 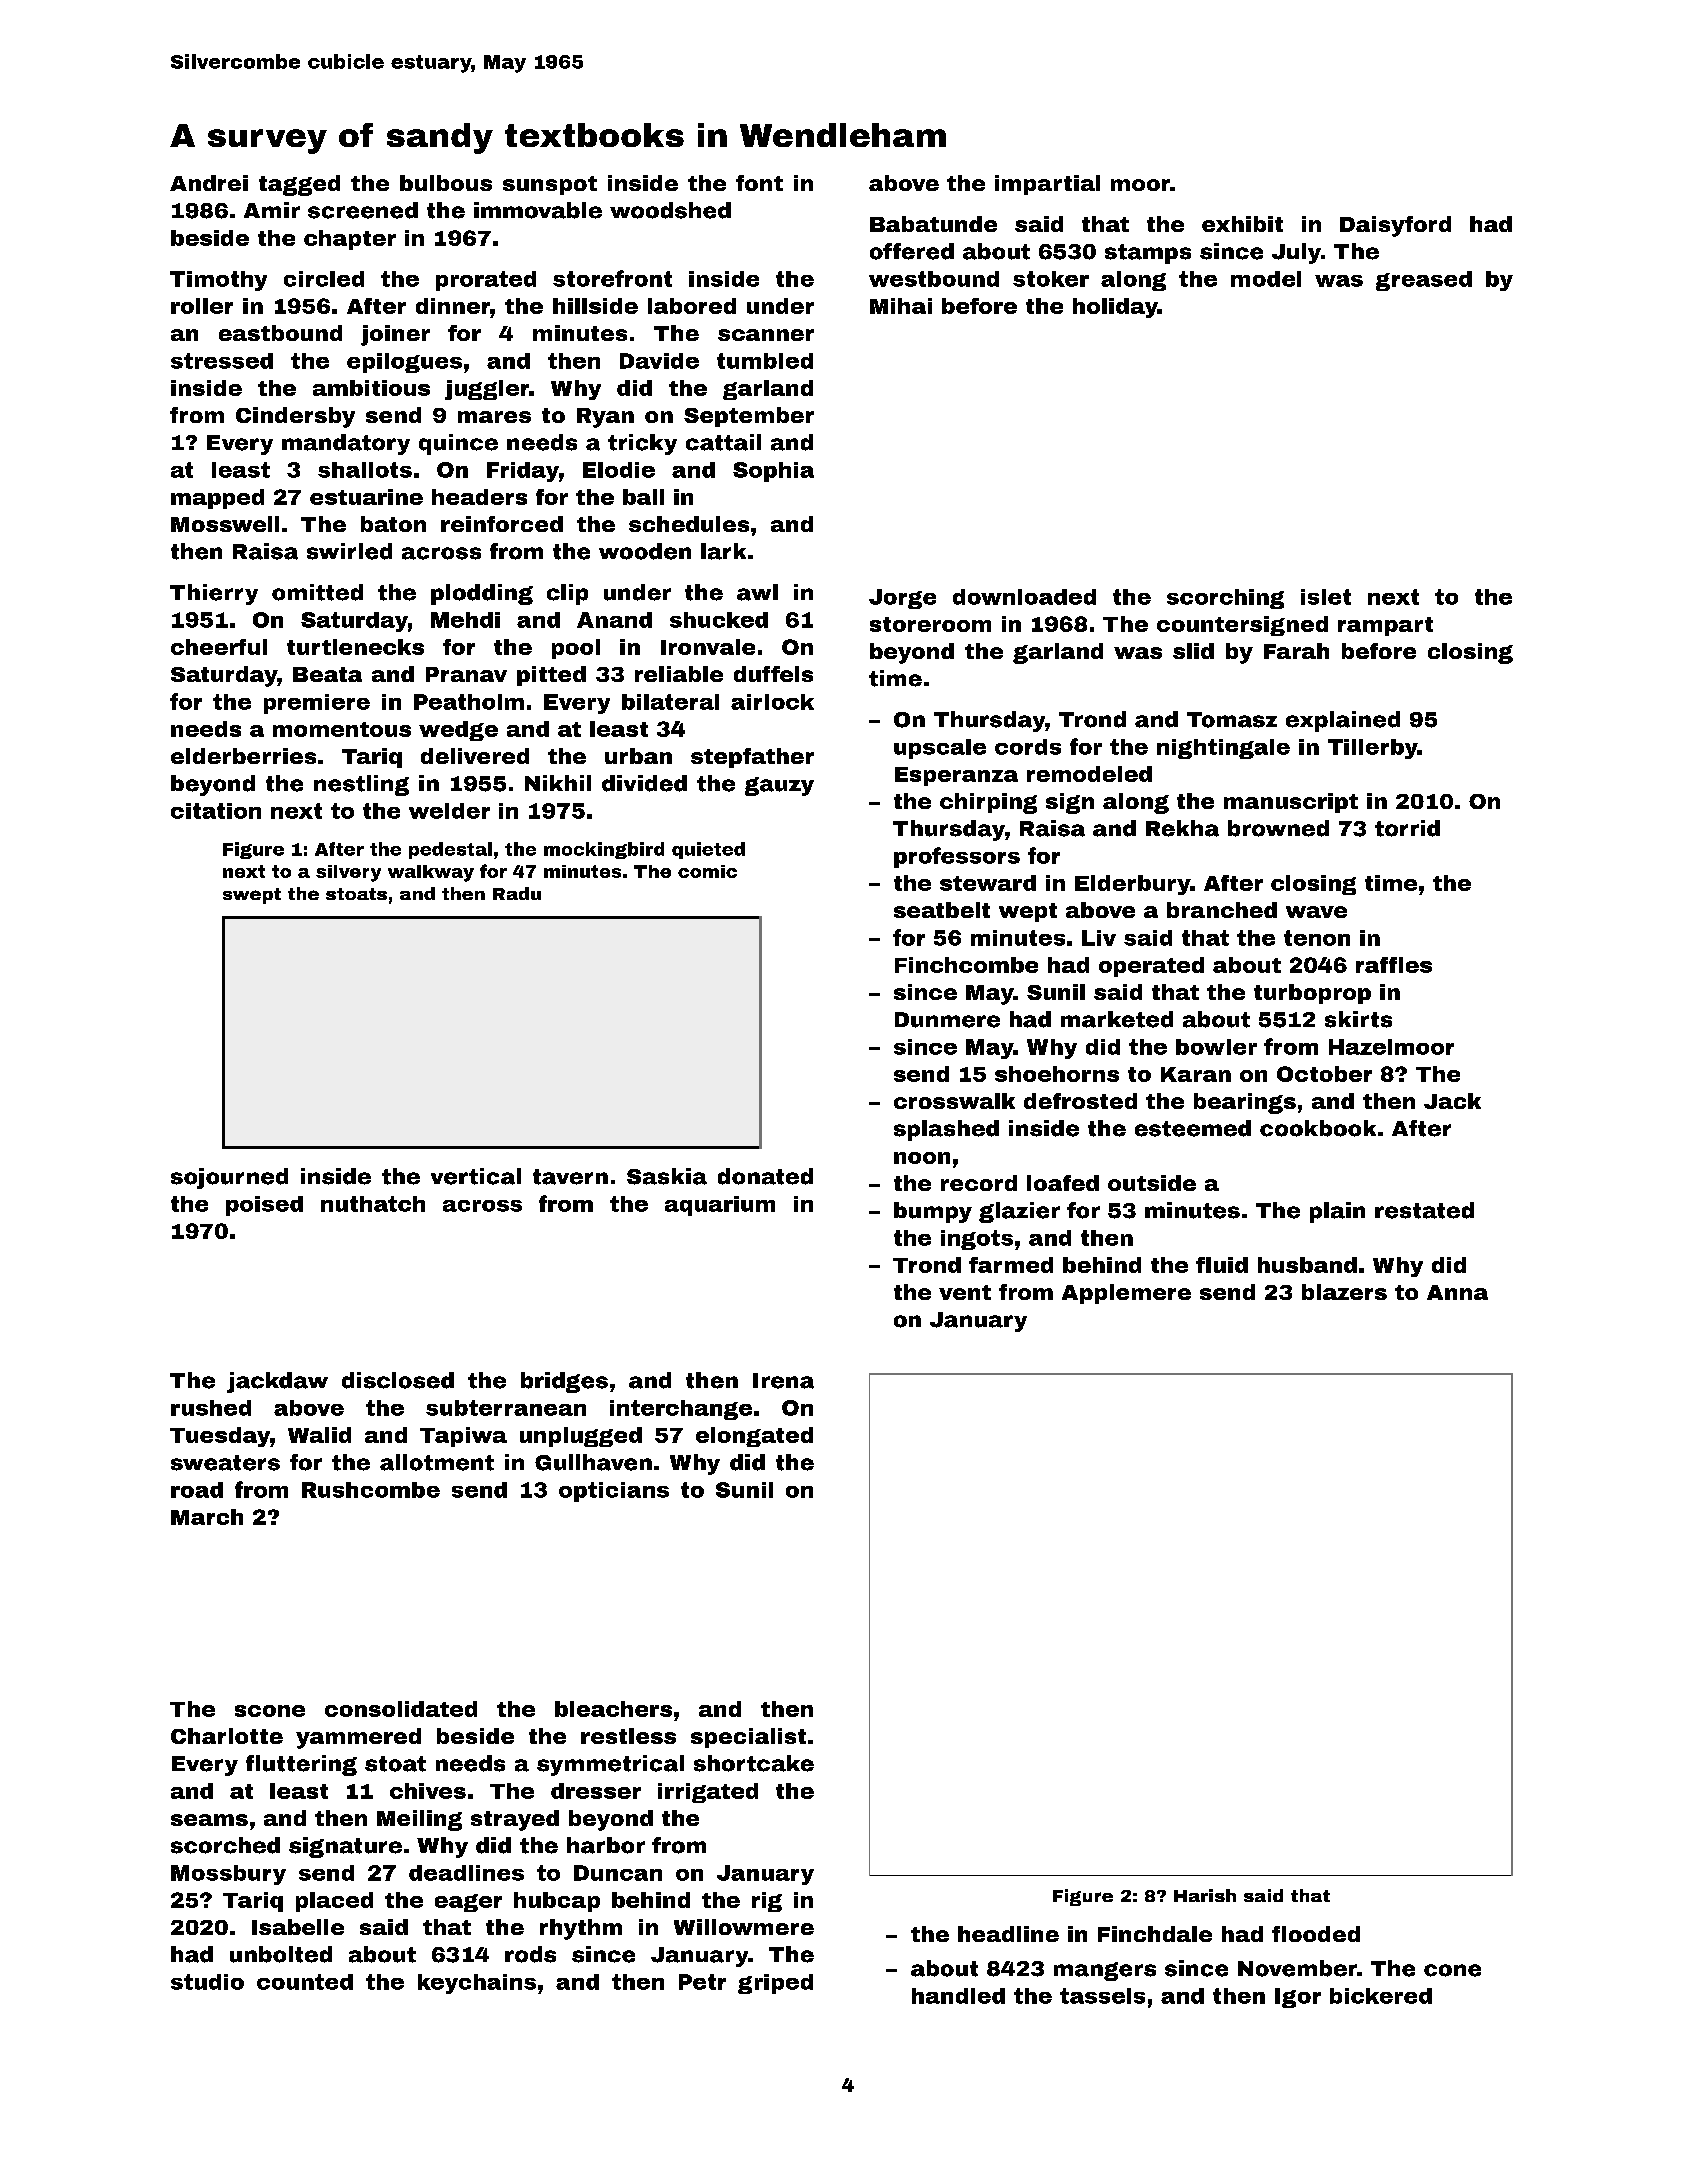 I want to click on Radu, so click(x=517, y=893).
